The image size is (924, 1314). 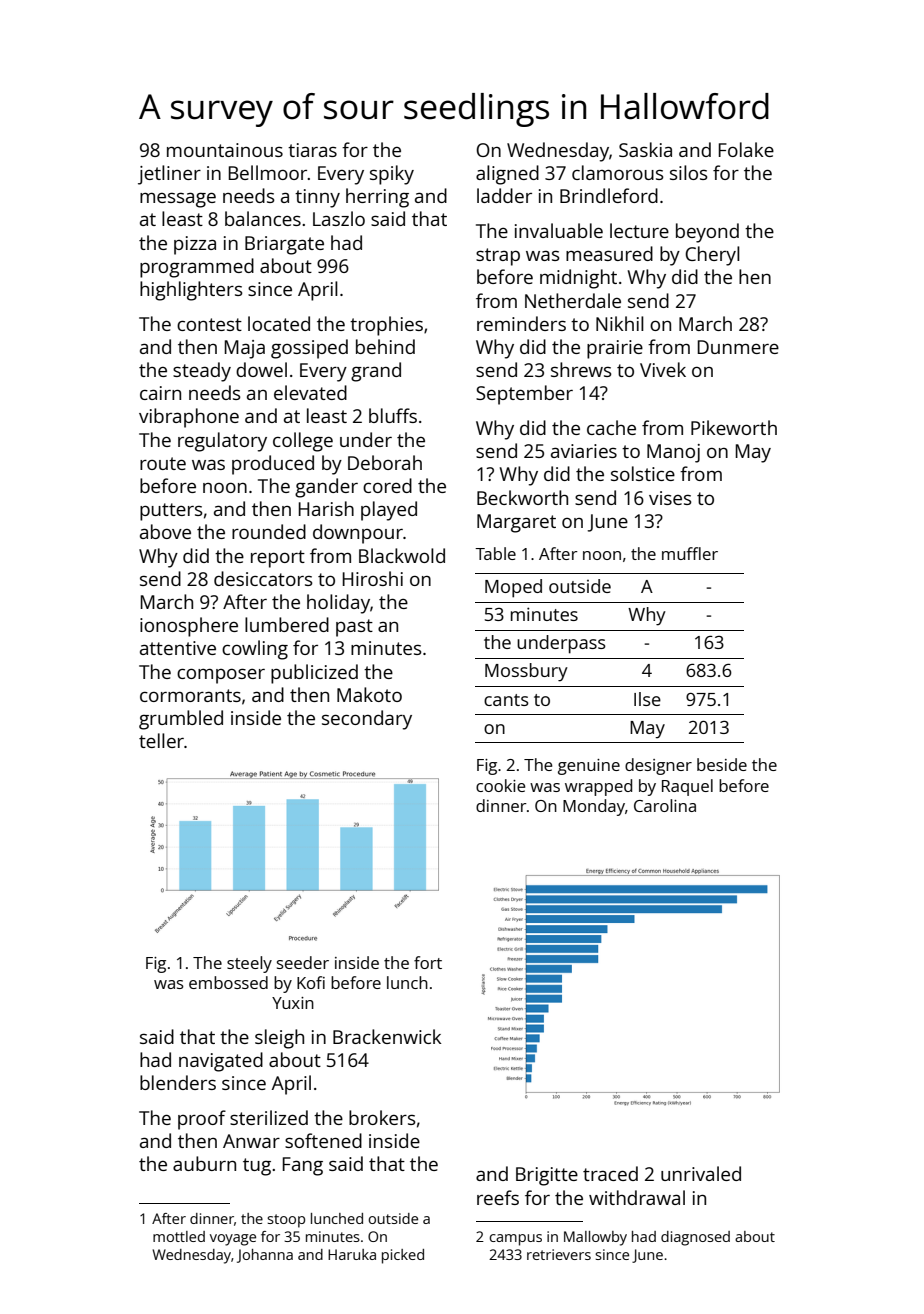 I want to click on composer, so click(x=221, y=676).
